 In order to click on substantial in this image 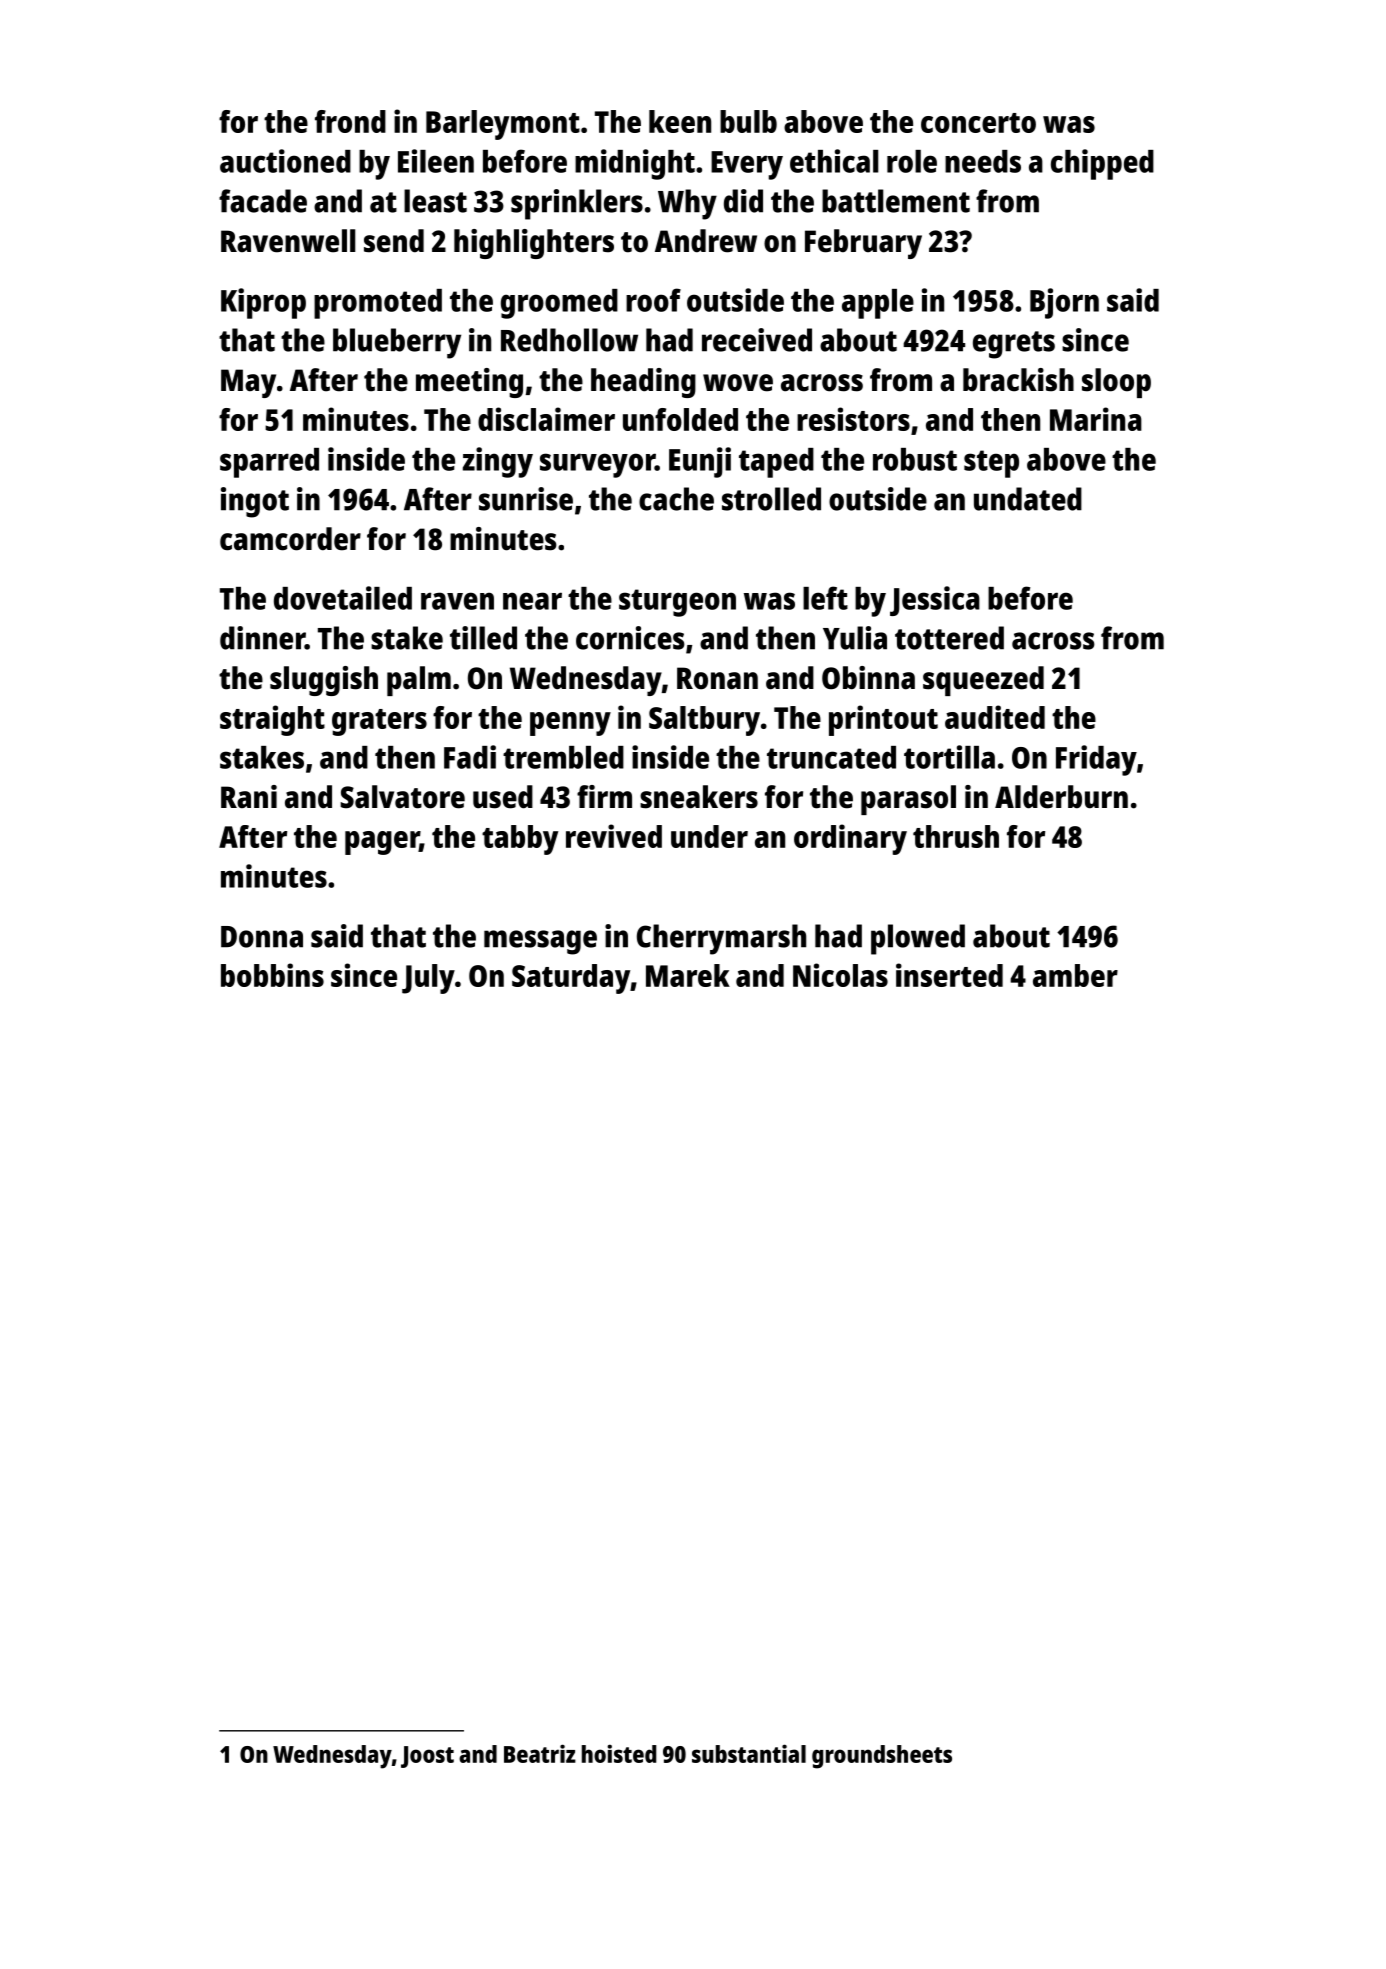, I will do `click(749, 1753)`.
